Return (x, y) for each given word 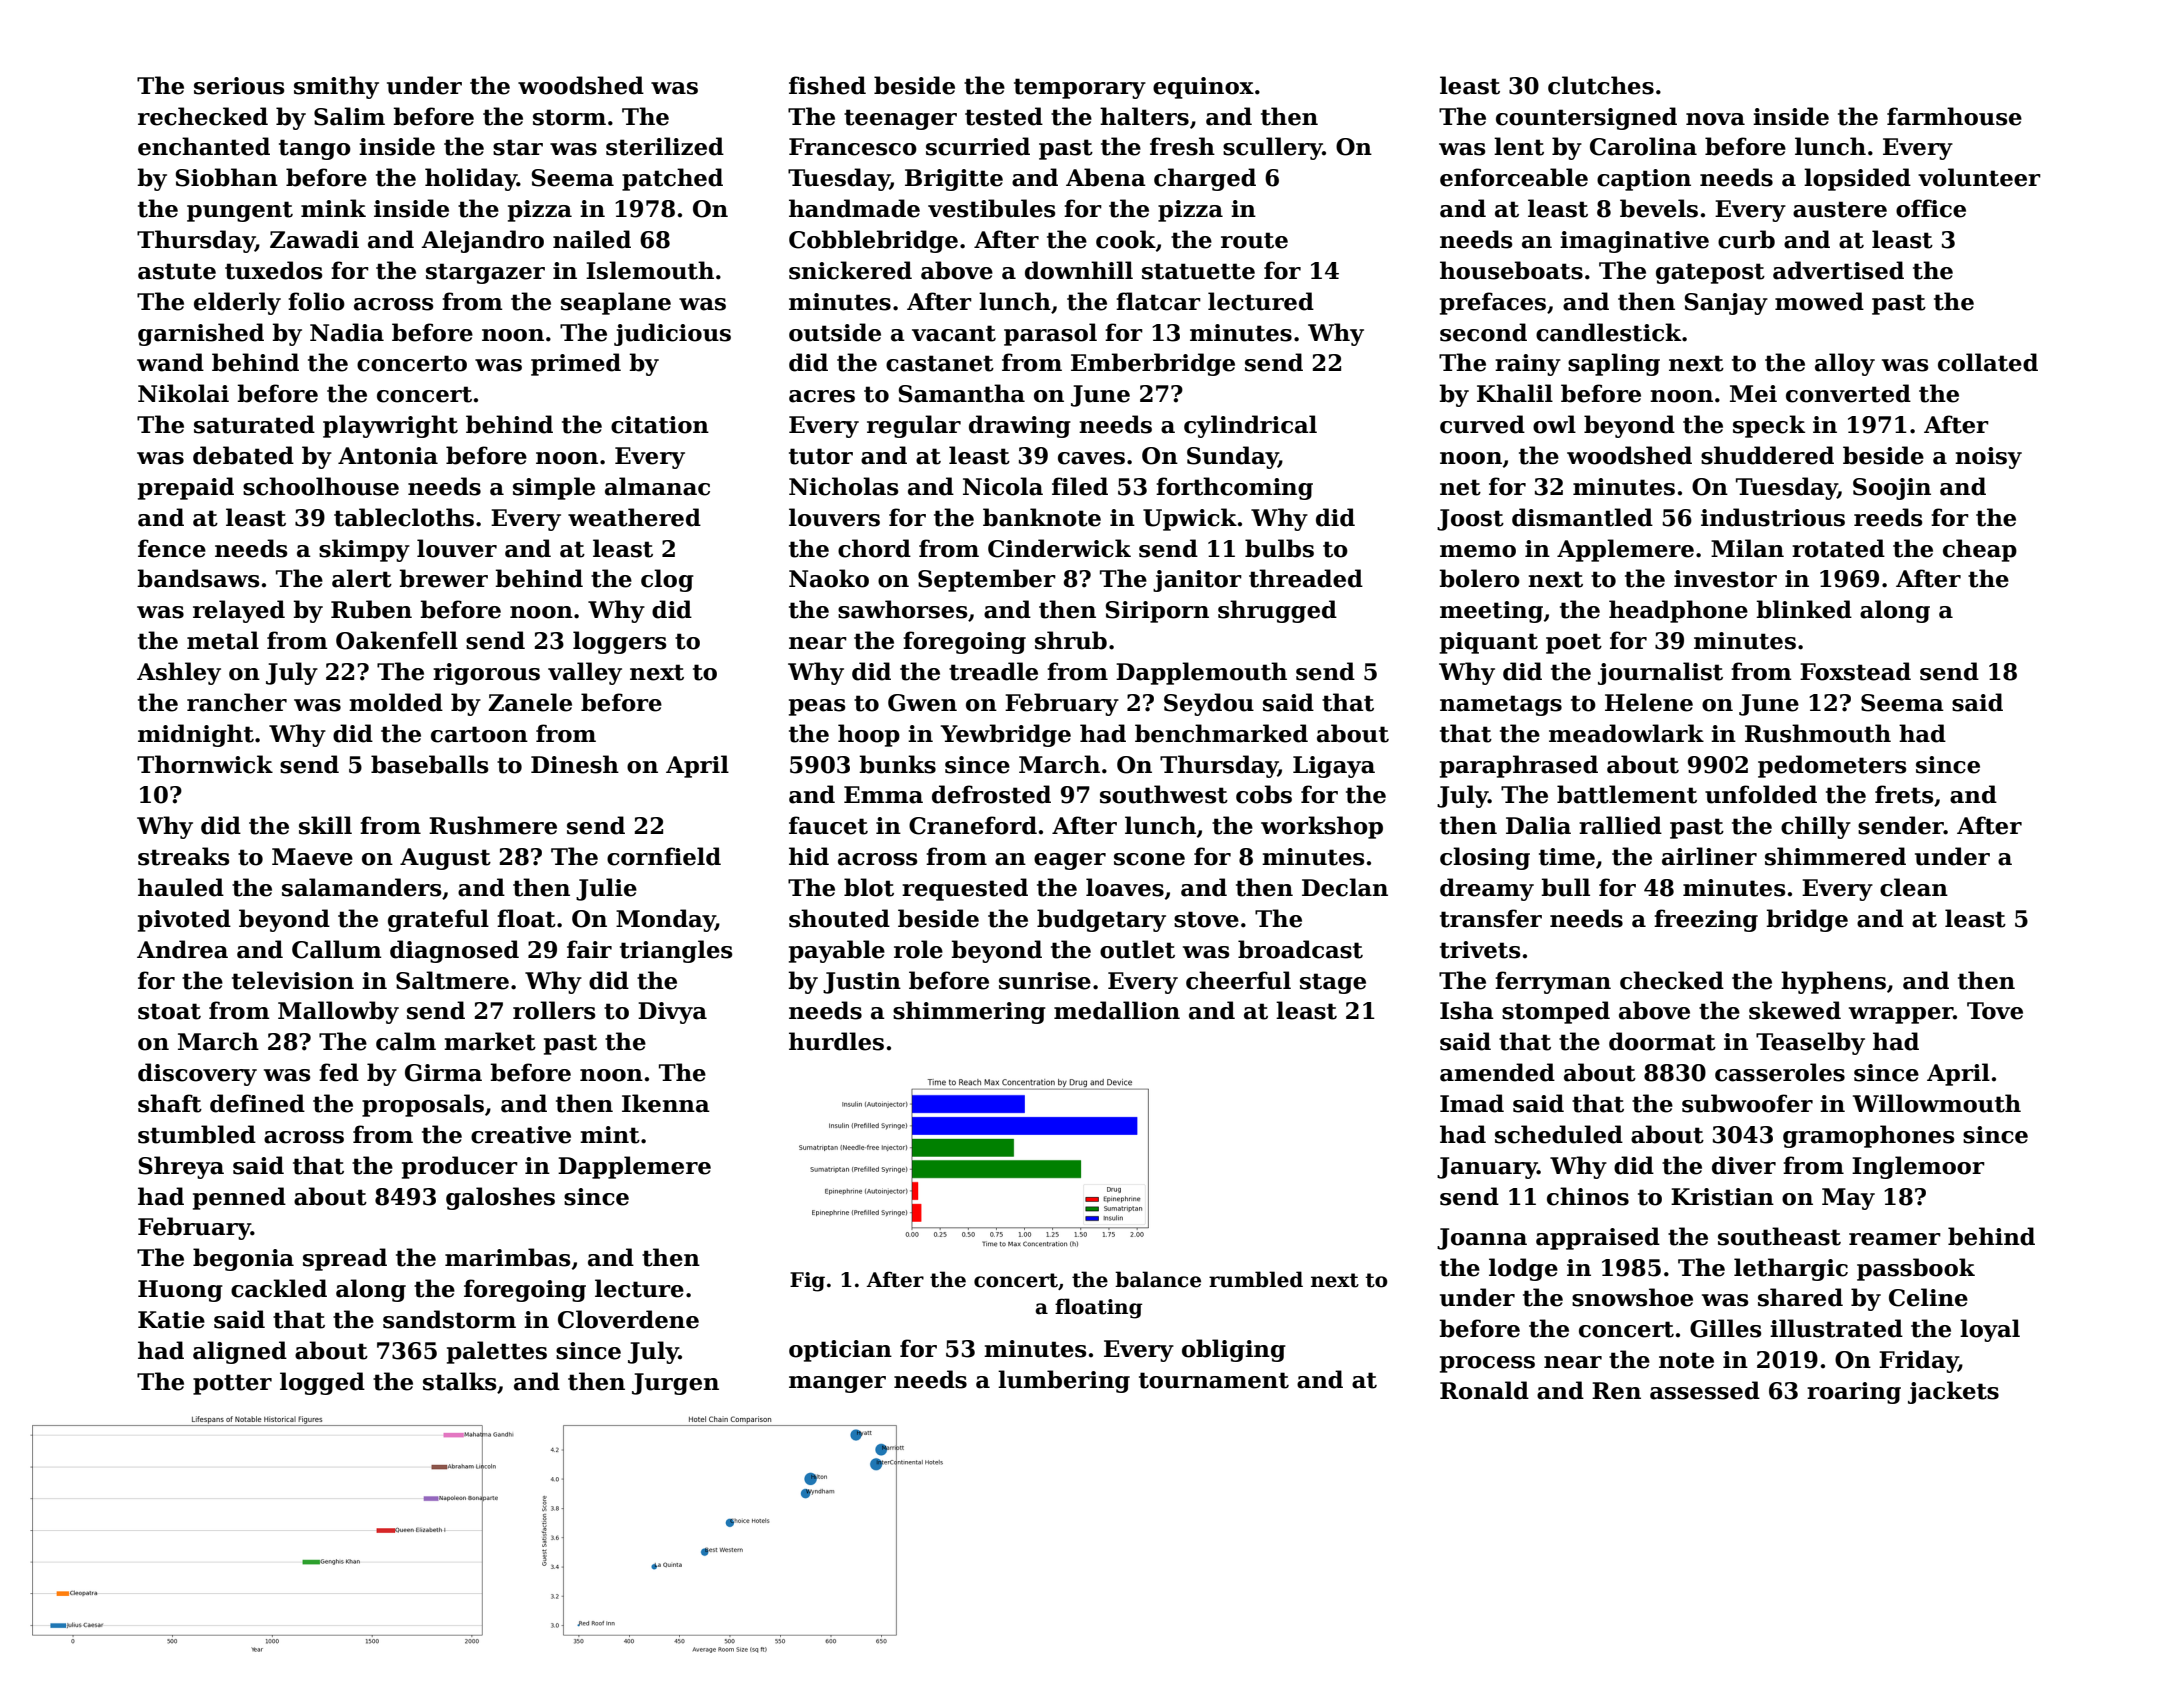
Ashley (179, 673)
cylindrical (1250, 426)
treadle (993, 671)
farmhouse (1954, 116)
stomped (1556, 1012)
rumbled (1256, 1279)
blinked (1804, 609)
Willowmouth (1937, 1103)
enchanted (204, 146)
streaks (184, 856)
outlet (1137, 949)
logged (322, 1383)
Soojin (1892, 489)
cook (1126, 239)
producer (460, 1167)
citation (660, 425)
